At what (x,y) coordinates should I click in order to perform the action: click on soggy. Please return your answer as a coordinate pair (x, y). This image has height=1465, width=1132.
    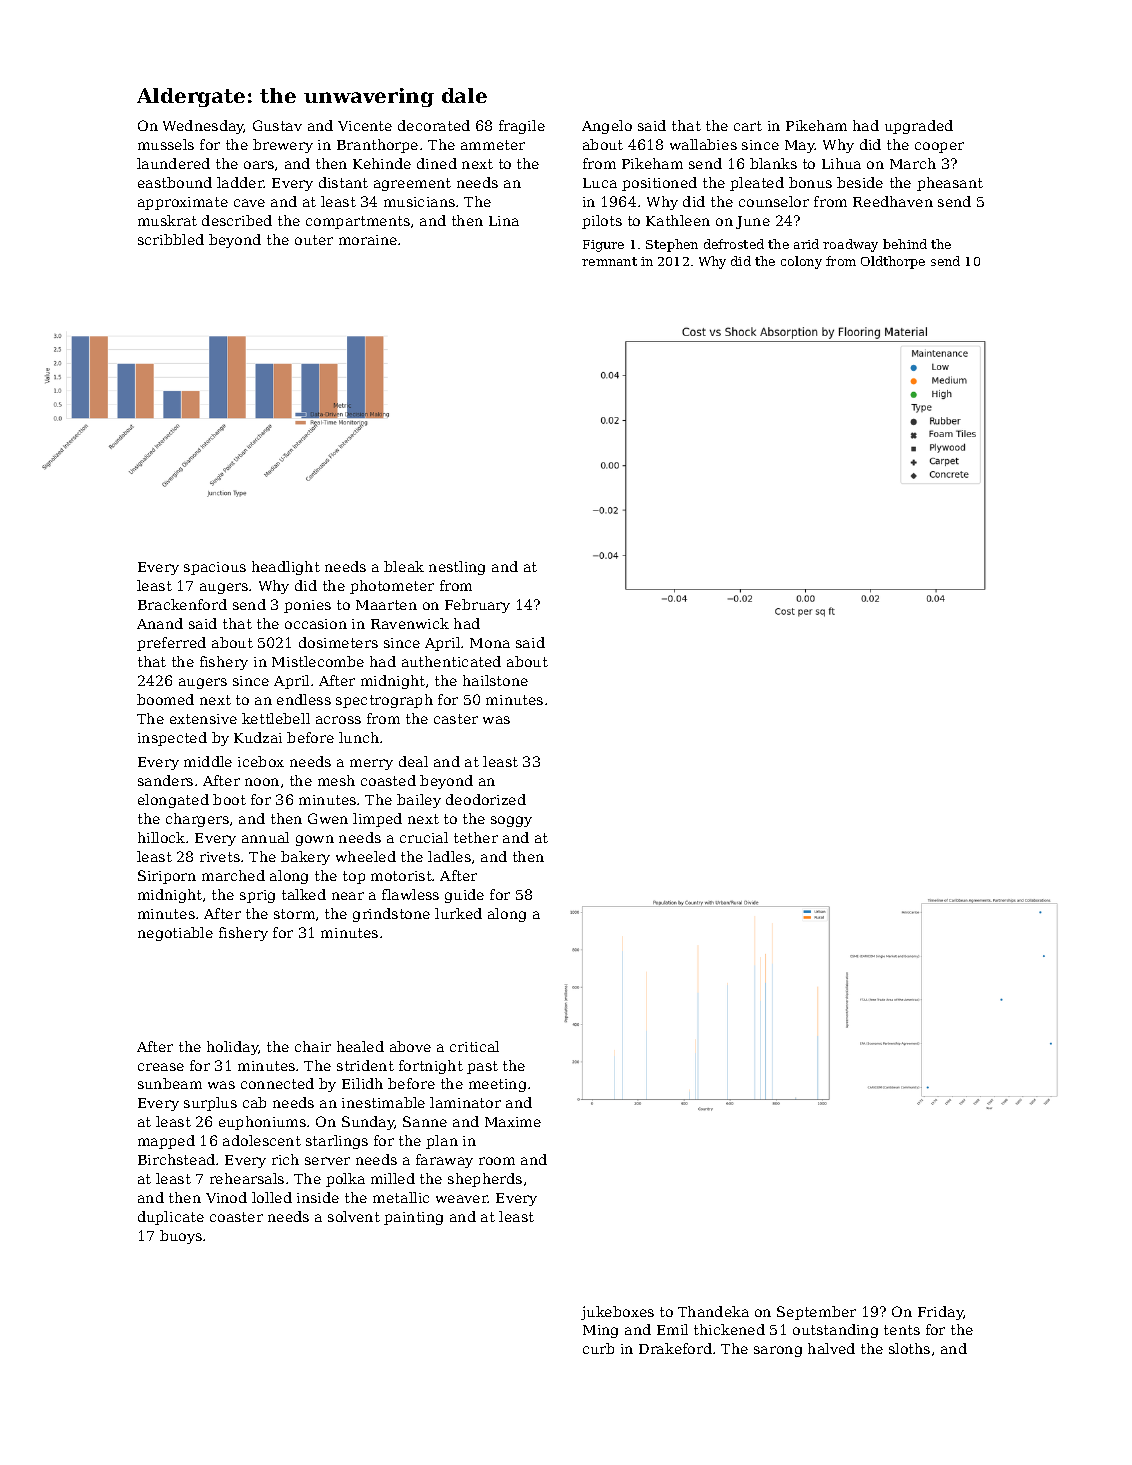
    Looking at the image, I should click on (511, 821).
